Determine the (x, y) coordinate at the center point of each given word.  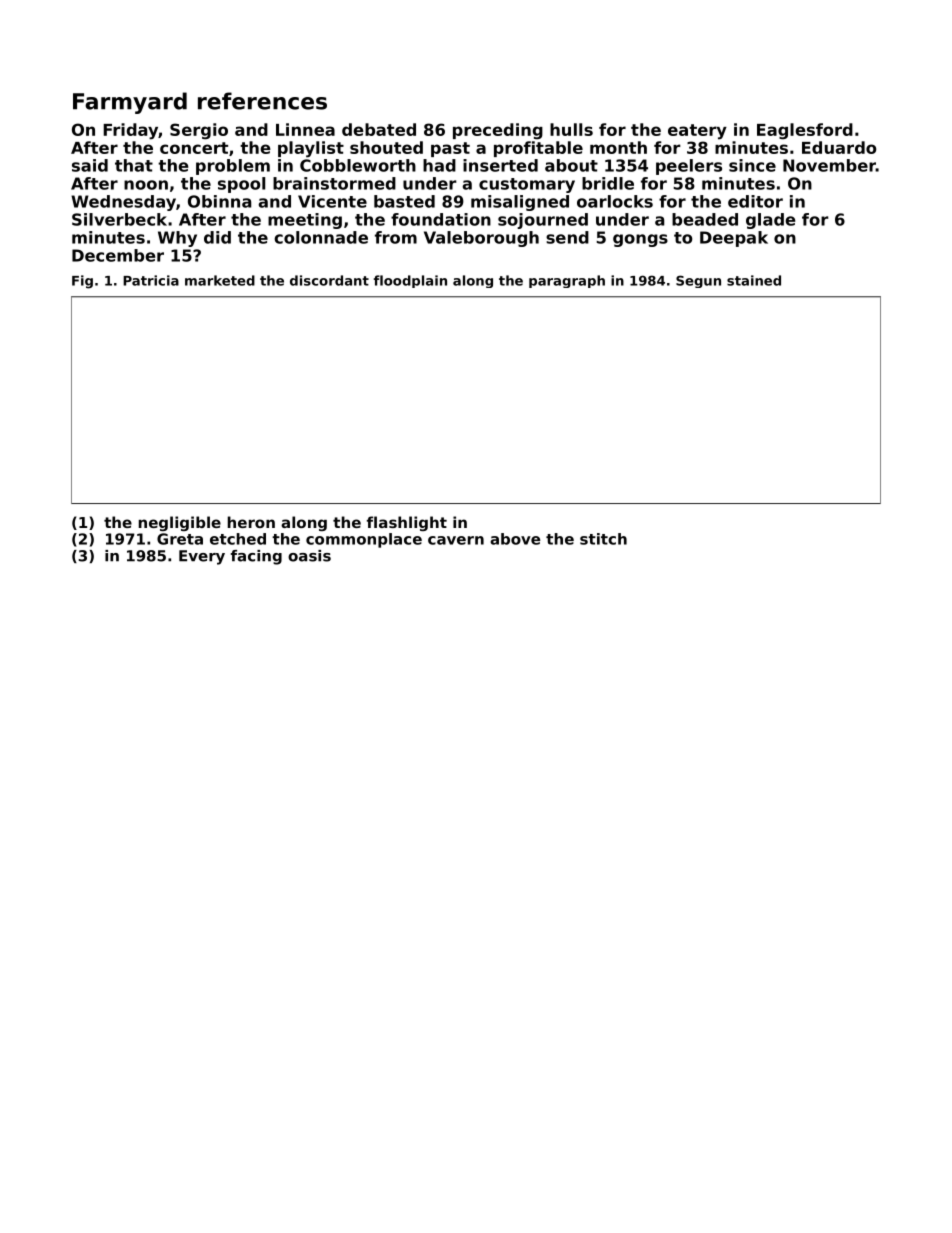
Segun (698, 281)
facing (256, 557)
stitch (603, 539)
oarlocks (615, 201)
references (262, 101)
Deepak (734, 239)
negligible (180, 523)
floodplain (410, 281)
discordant (329, 280)
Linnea (305, 129)
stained (754, 280)
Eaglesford (805, 131)
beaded (705, 219)
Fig (82, 282)
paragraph (567, 281)
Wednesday (123, 203)
